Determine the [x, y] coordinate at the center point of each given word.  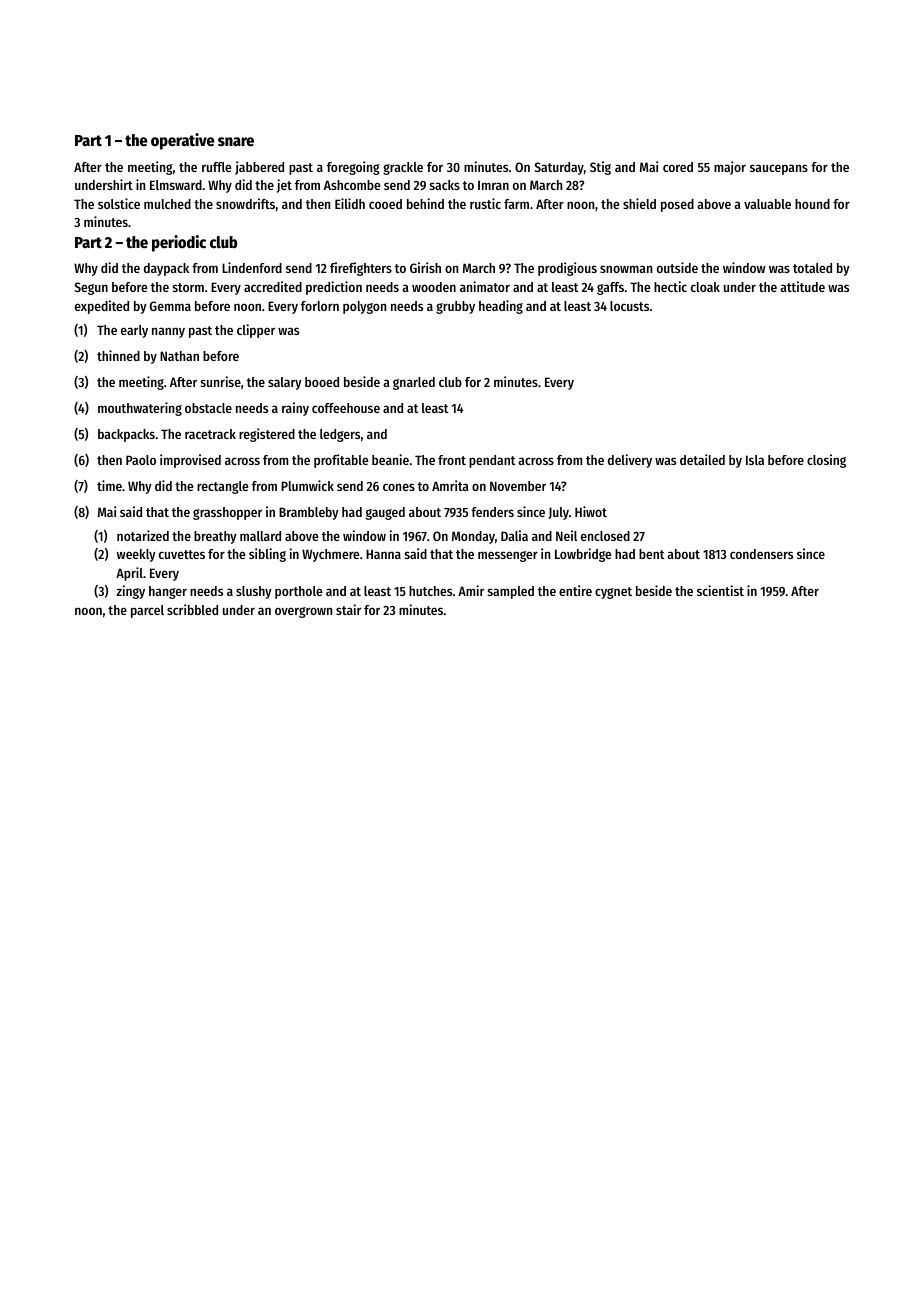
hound [812, 204]
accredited [273, 286]
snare [236, 142]
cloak [705, 287]
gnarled [414, 383]
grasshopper [227, 513]
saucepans [779, 169]
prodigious [567, 269]
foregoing [353, 168]
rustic [485, 203]
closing [826, 461]
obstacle [208, 408]
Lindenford [252, 267]
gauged [385, 513]
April [129, 574]
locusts [629, 306]
